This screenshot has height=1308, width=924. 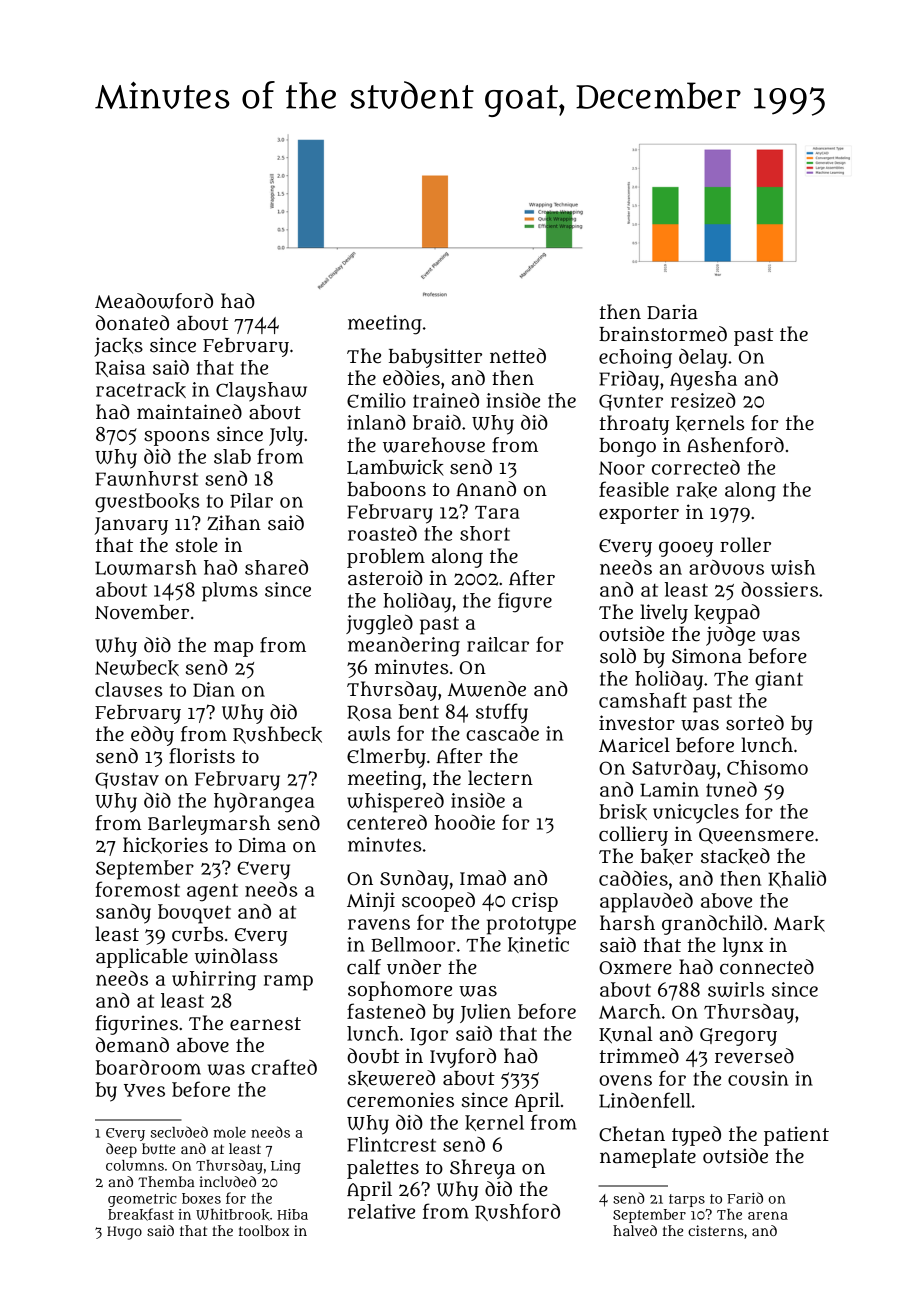 What do you see at coordinates (500, 778) in the screenshot?
I see `lectern` at bounding box center [500, 778].
